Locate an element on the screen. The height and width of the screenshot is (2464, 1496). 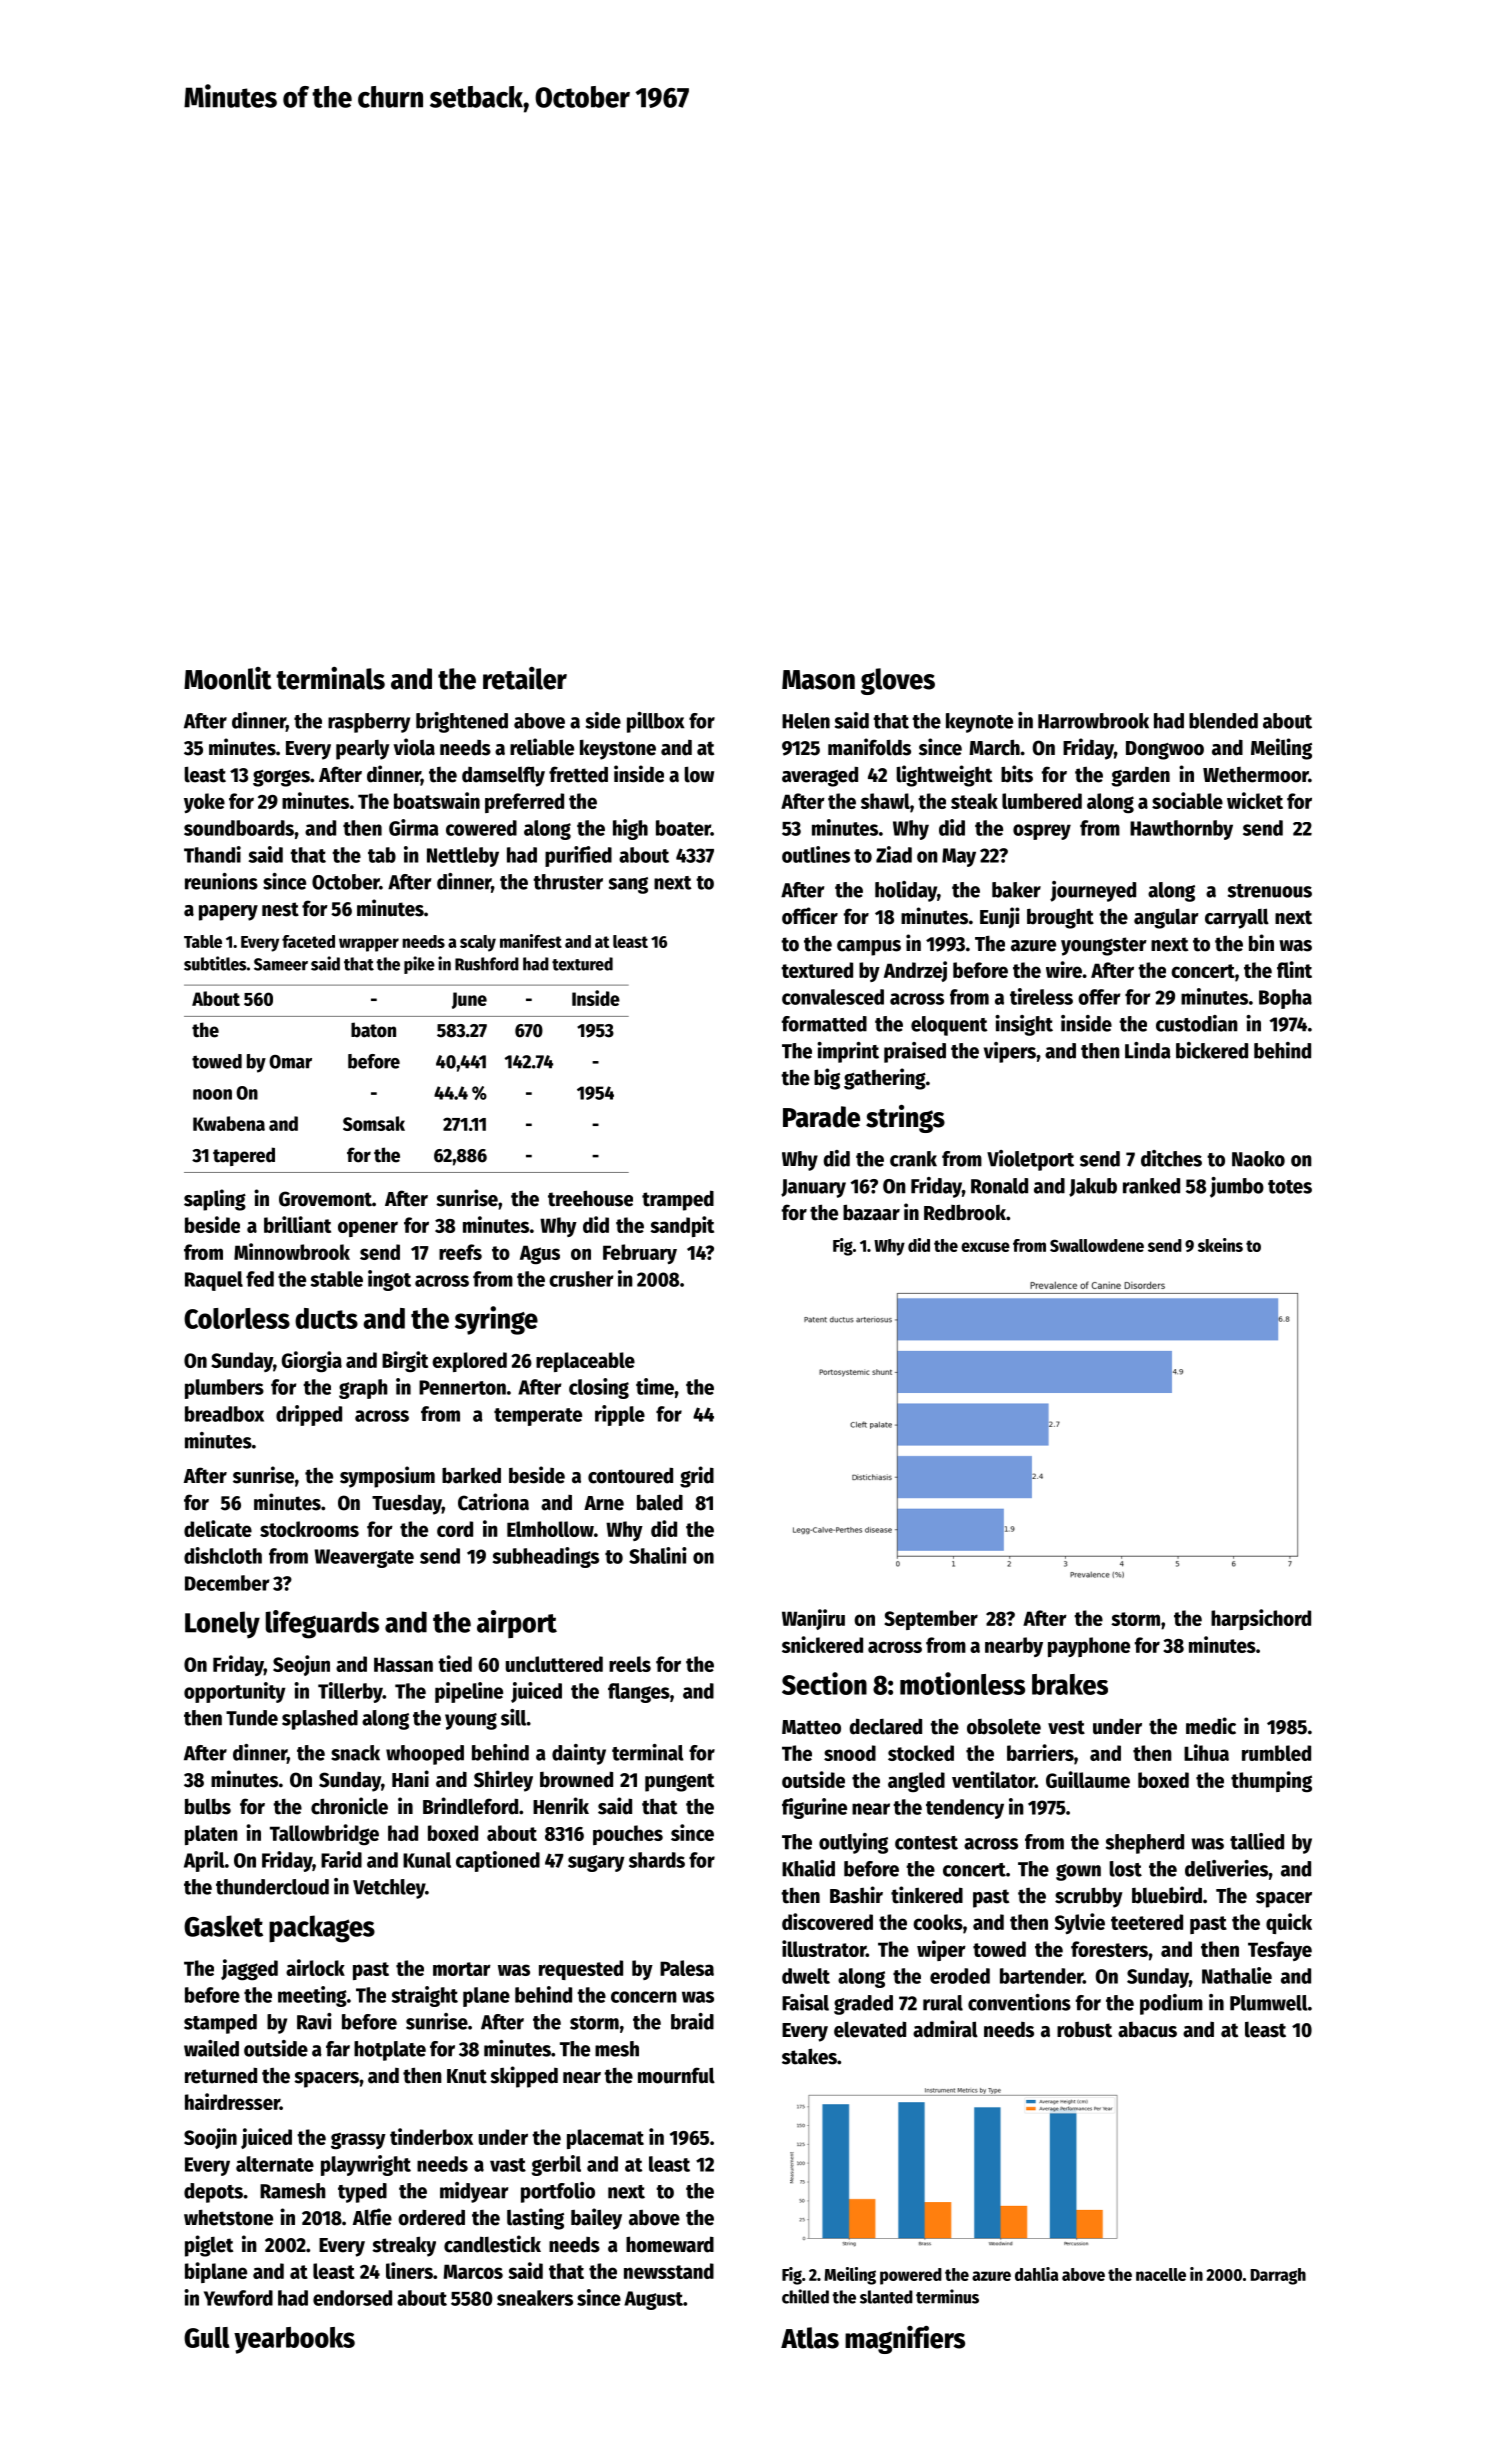
Darragh is located at coordinates (1278, 2276).
